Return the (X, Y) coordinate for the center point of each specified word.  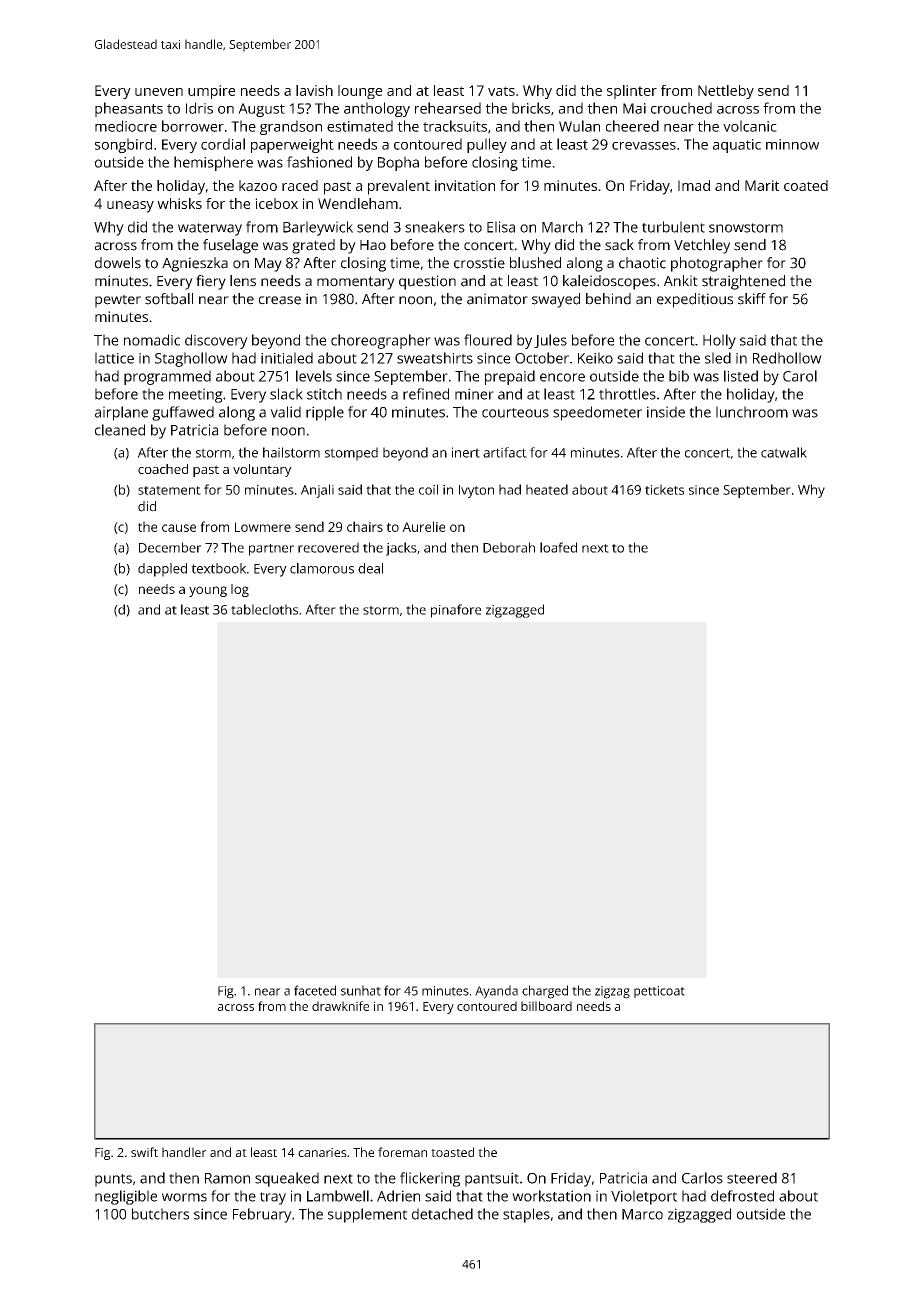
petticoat (659, 992)
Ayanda (496, 992)
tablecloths (264, 609)
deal (370, 568)
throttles (627, 394)
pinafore (456, 611)
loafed (558, 547)
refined (426, 394)
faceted (315, 990)
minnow (792, 144)
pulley (487, 145)
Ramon (227, 1178)
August (261, 110)
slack (286, 394)
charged (545, 992)
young (208, 591)
